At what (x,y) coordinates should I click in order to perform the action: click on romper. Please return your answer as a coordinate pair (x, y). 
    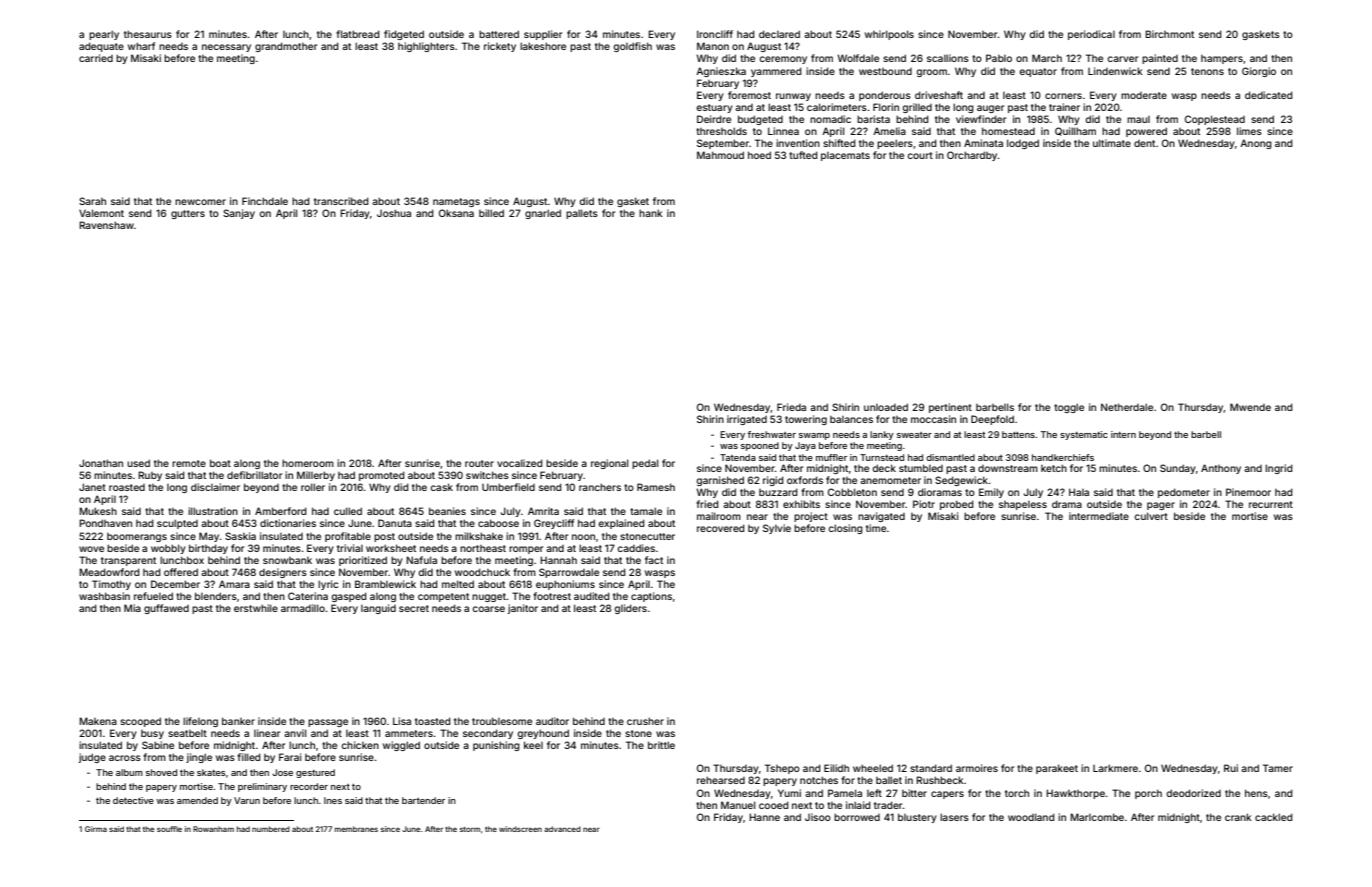
    Looking at the image, I should click on (526, 550).
